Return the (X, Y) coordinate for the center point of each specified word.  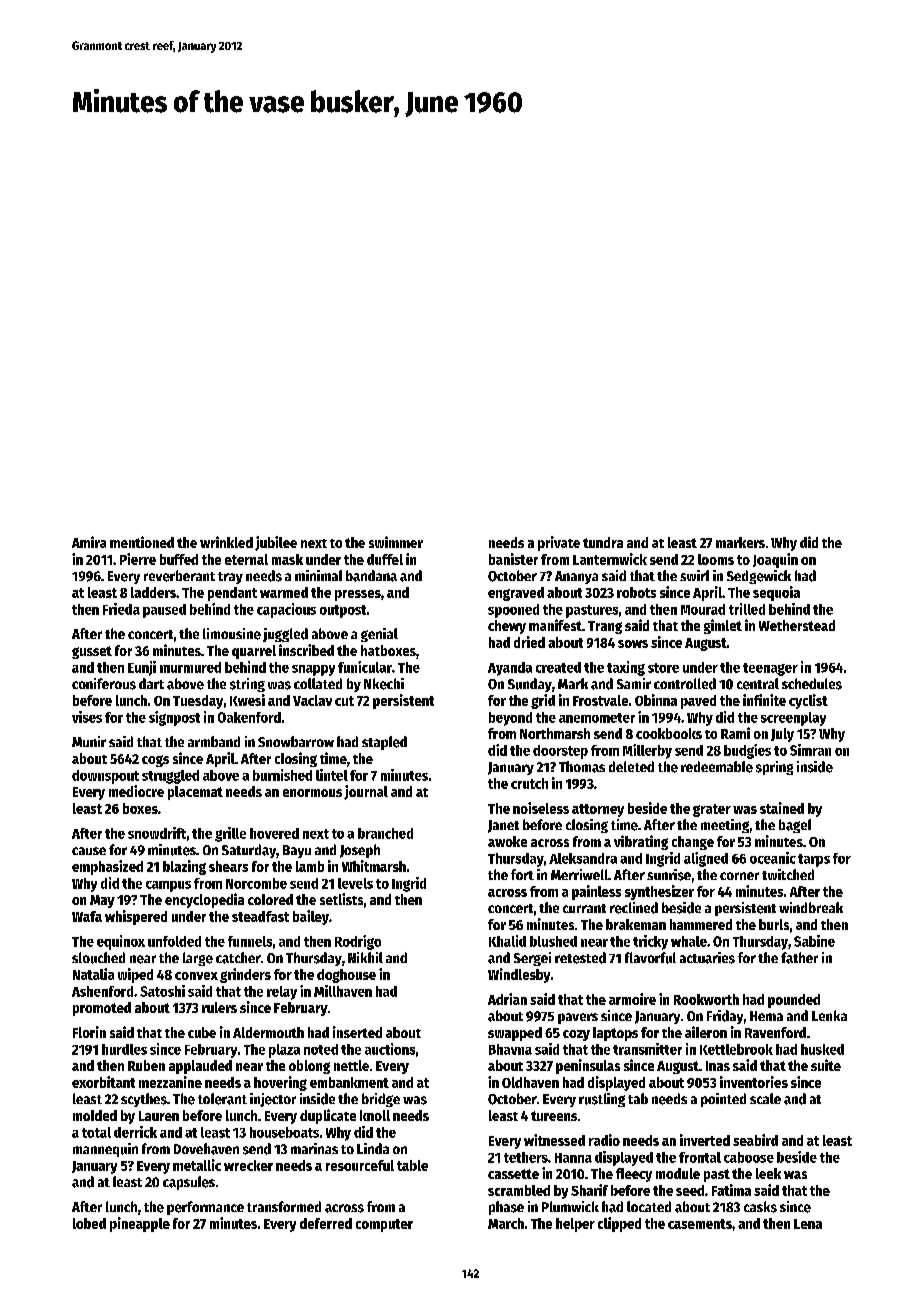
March (506, 1223)
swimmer (396, 542)
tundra (603, 542)
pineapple (140, 1224)
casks (760, 1207)
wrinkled (226, 542)
